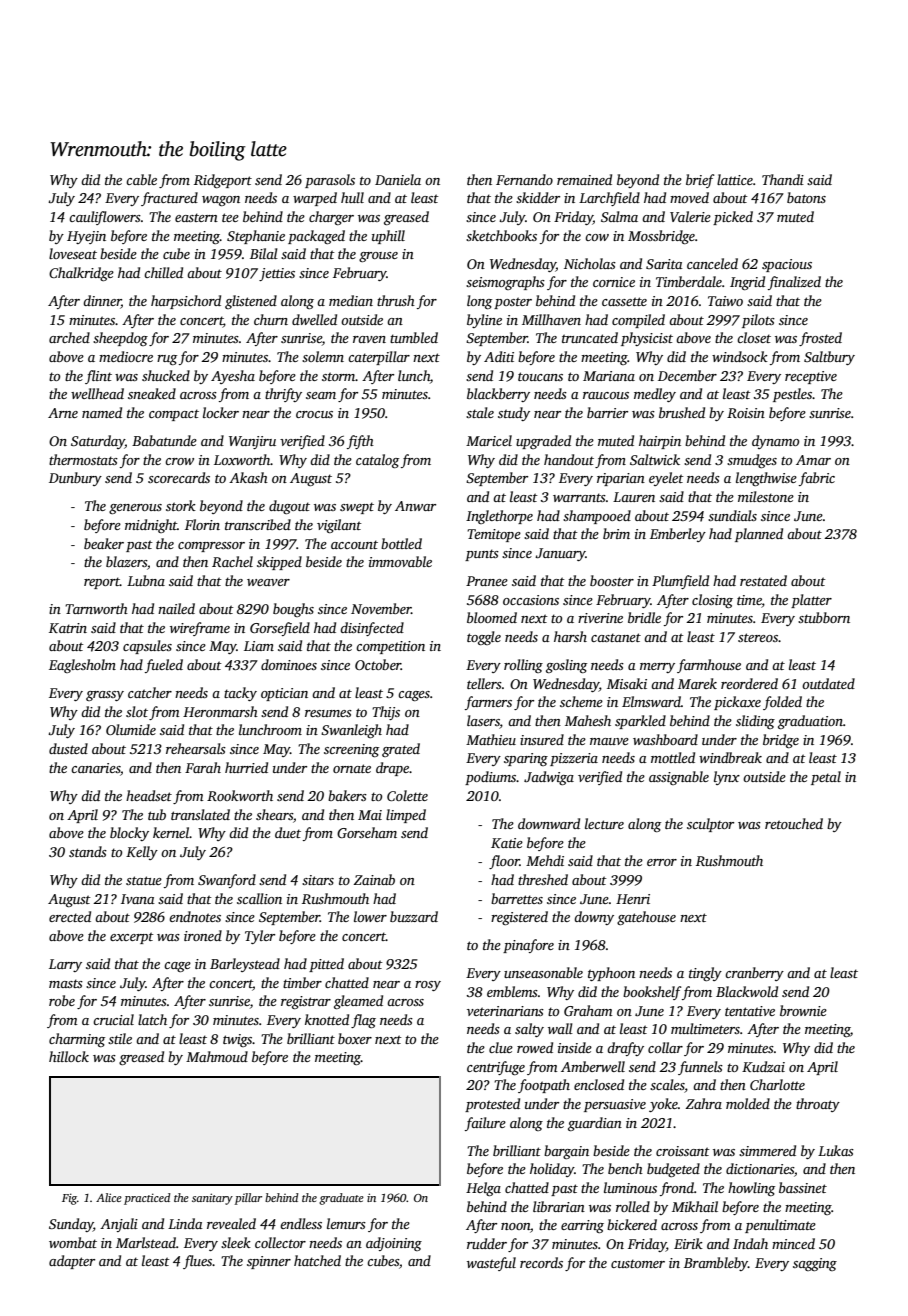  I want to click on limped, so click(406, 816).
